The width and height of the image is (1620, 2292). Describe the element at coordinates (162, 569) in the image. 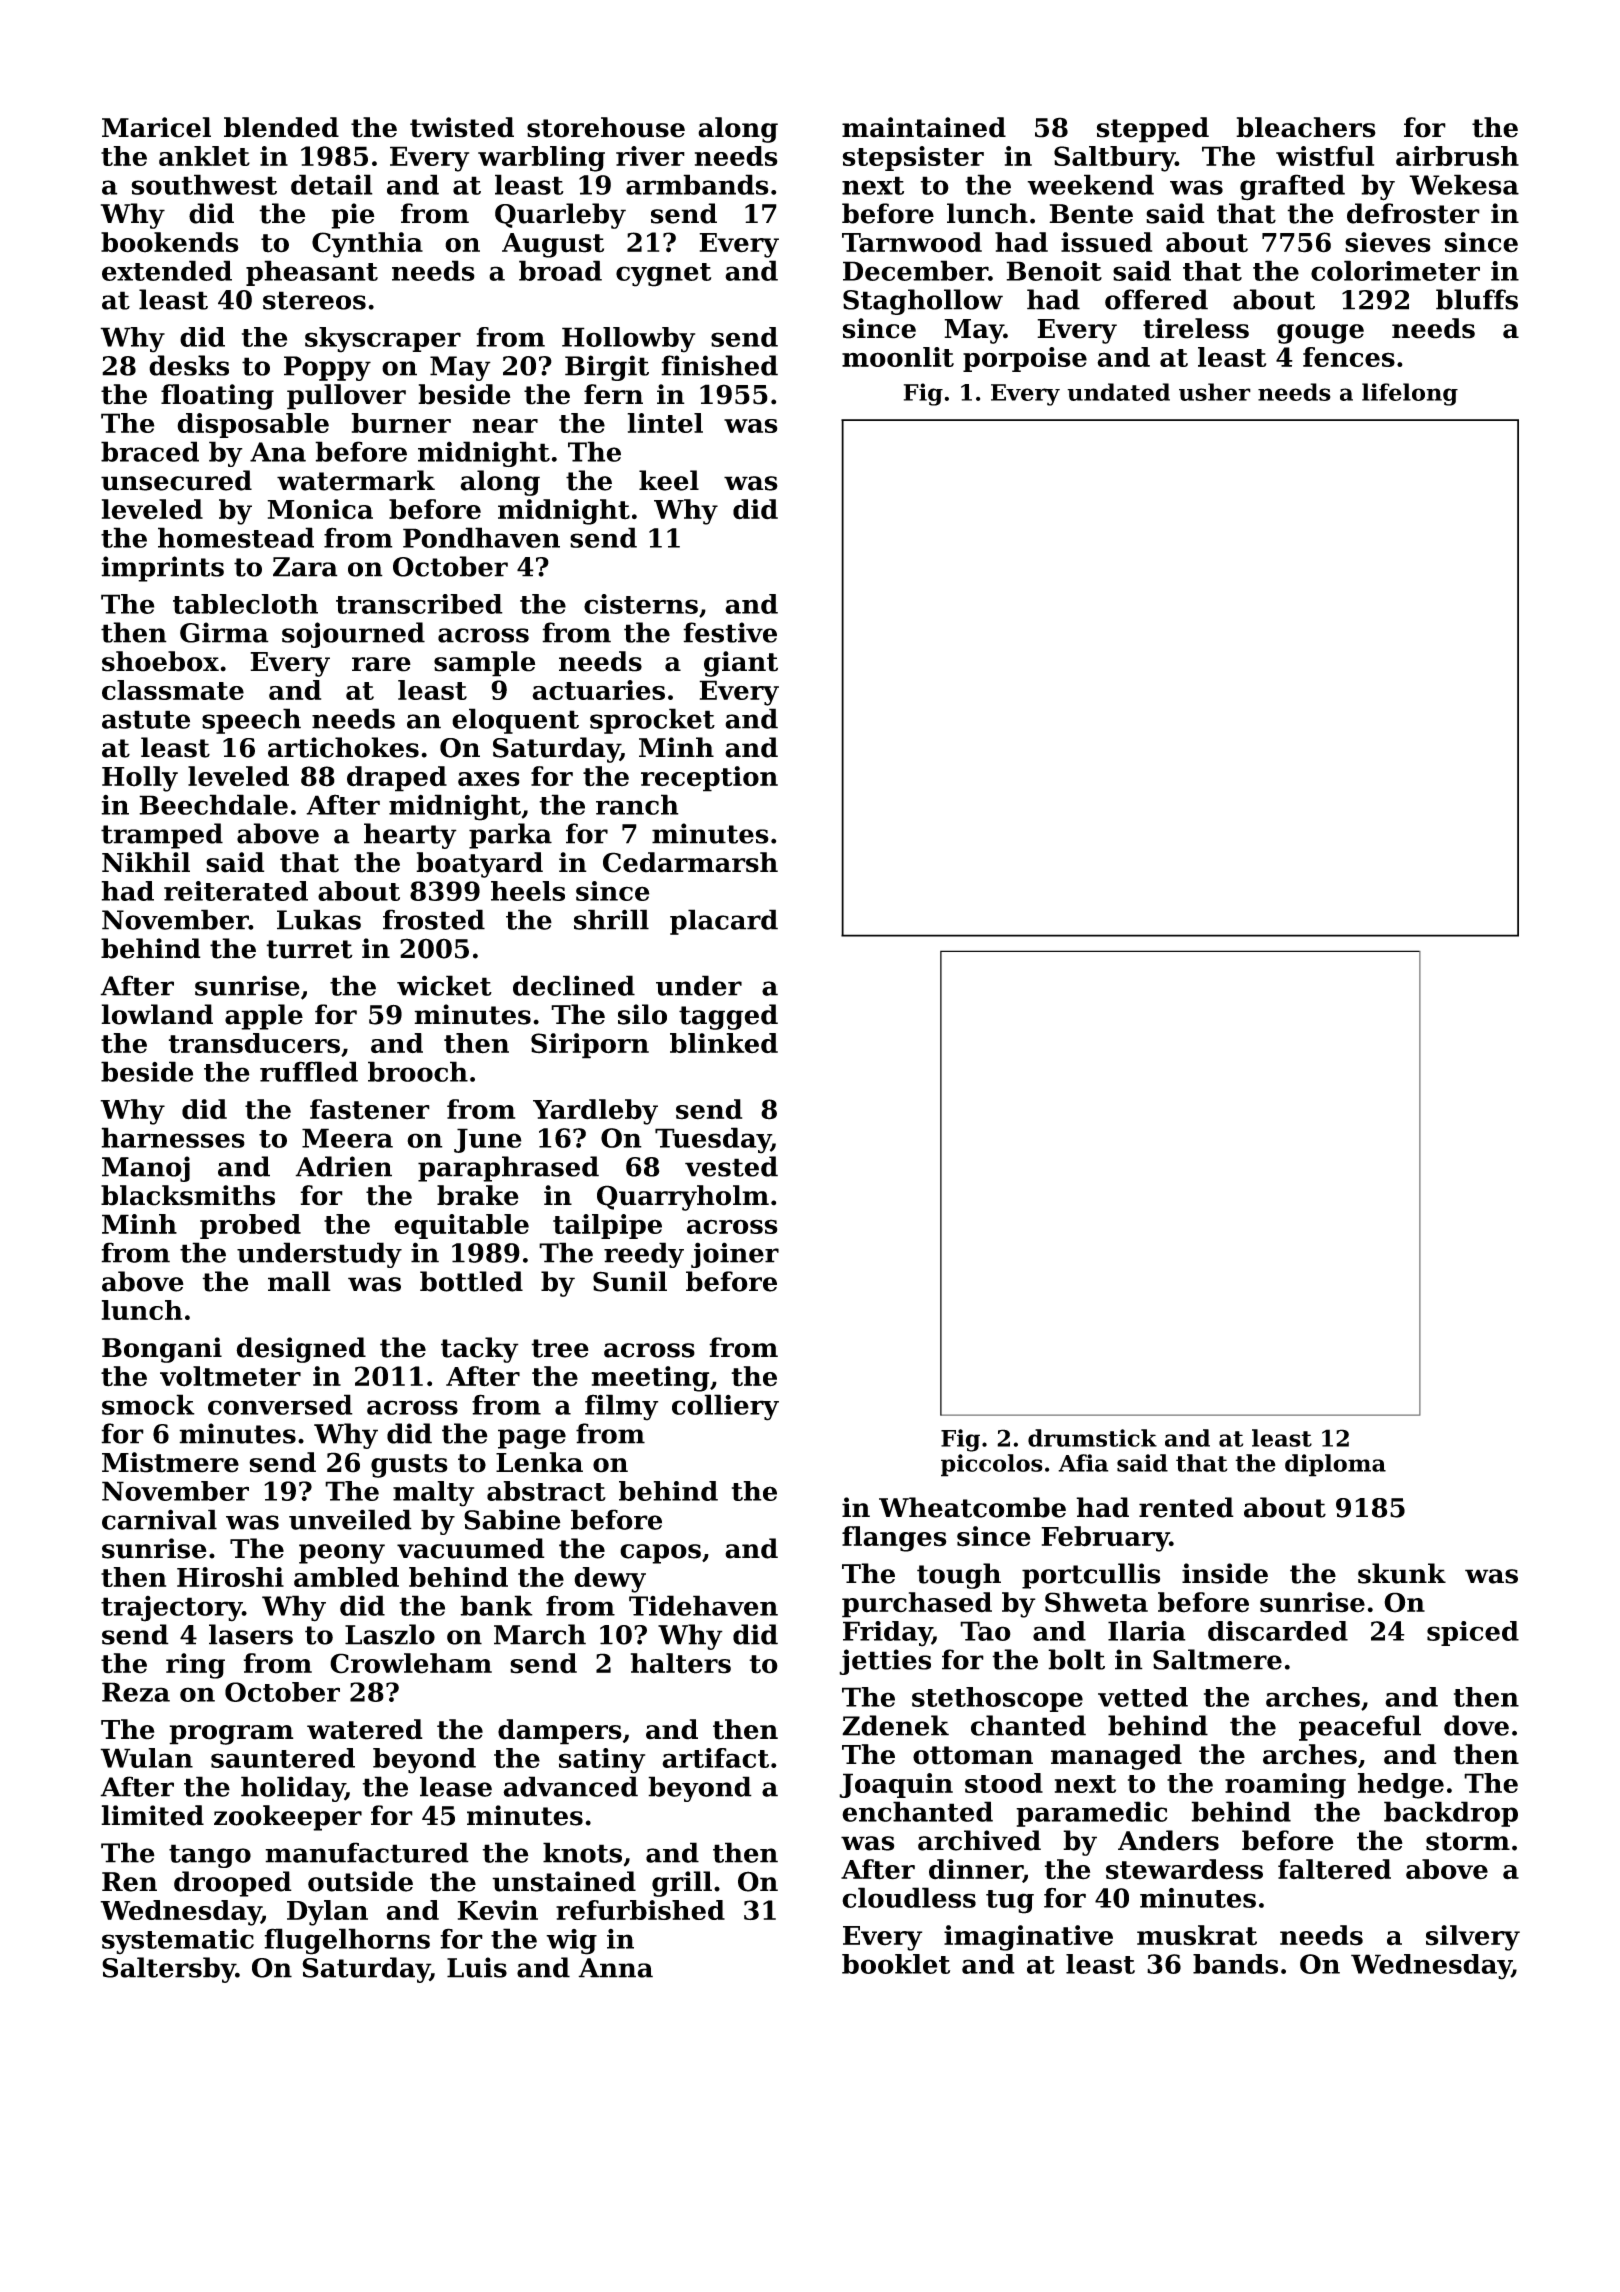

I see `imprints` at that location.
